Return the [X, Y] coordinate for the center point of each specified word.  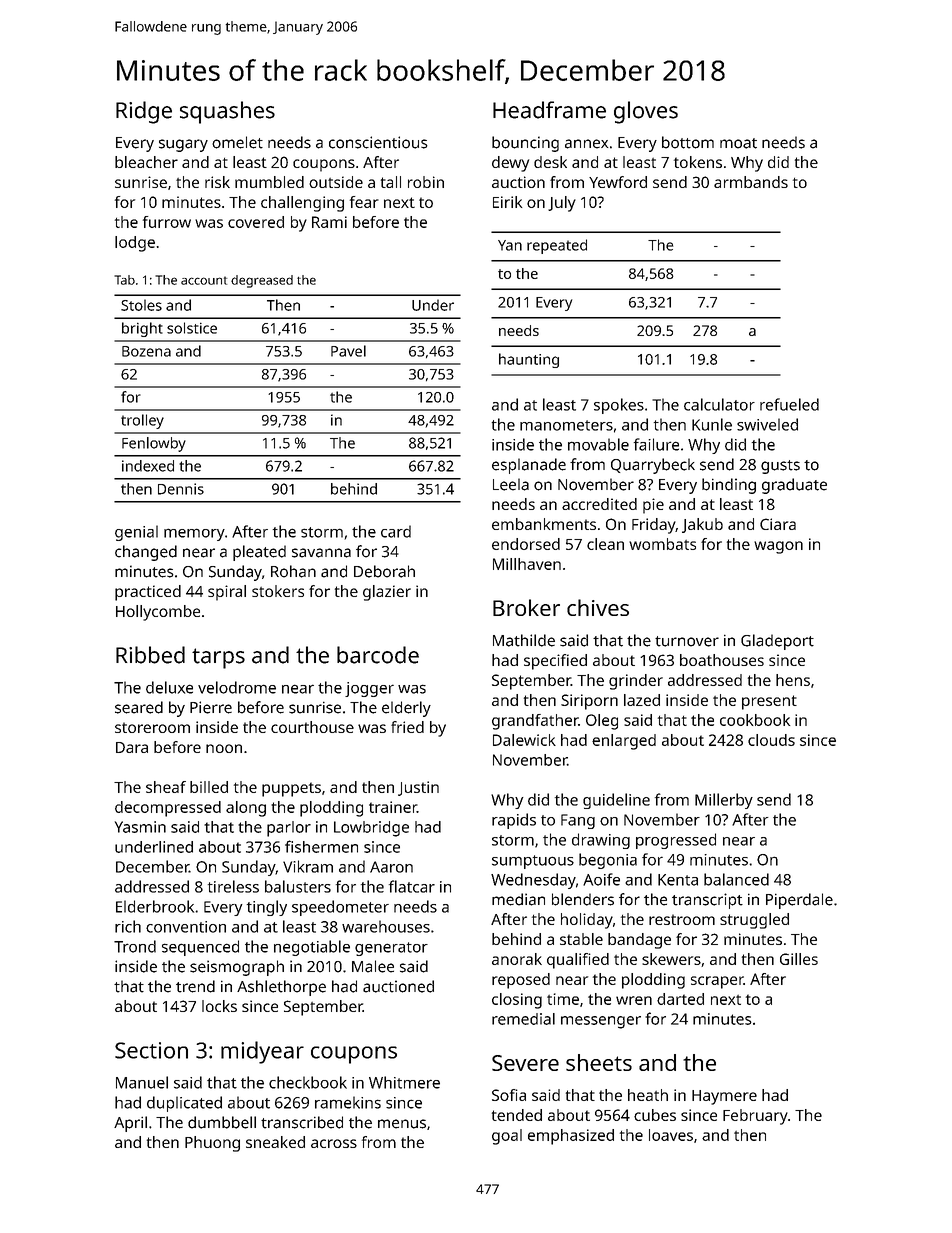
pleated [259, 553]
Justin [418, 788]
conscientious [378, 142]
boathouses [722, 660]
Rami [329, 222]
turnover [687, 641]
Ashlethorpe [281, 988]
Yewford [618, 182]
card [396, 531]
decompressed [168, 809]
